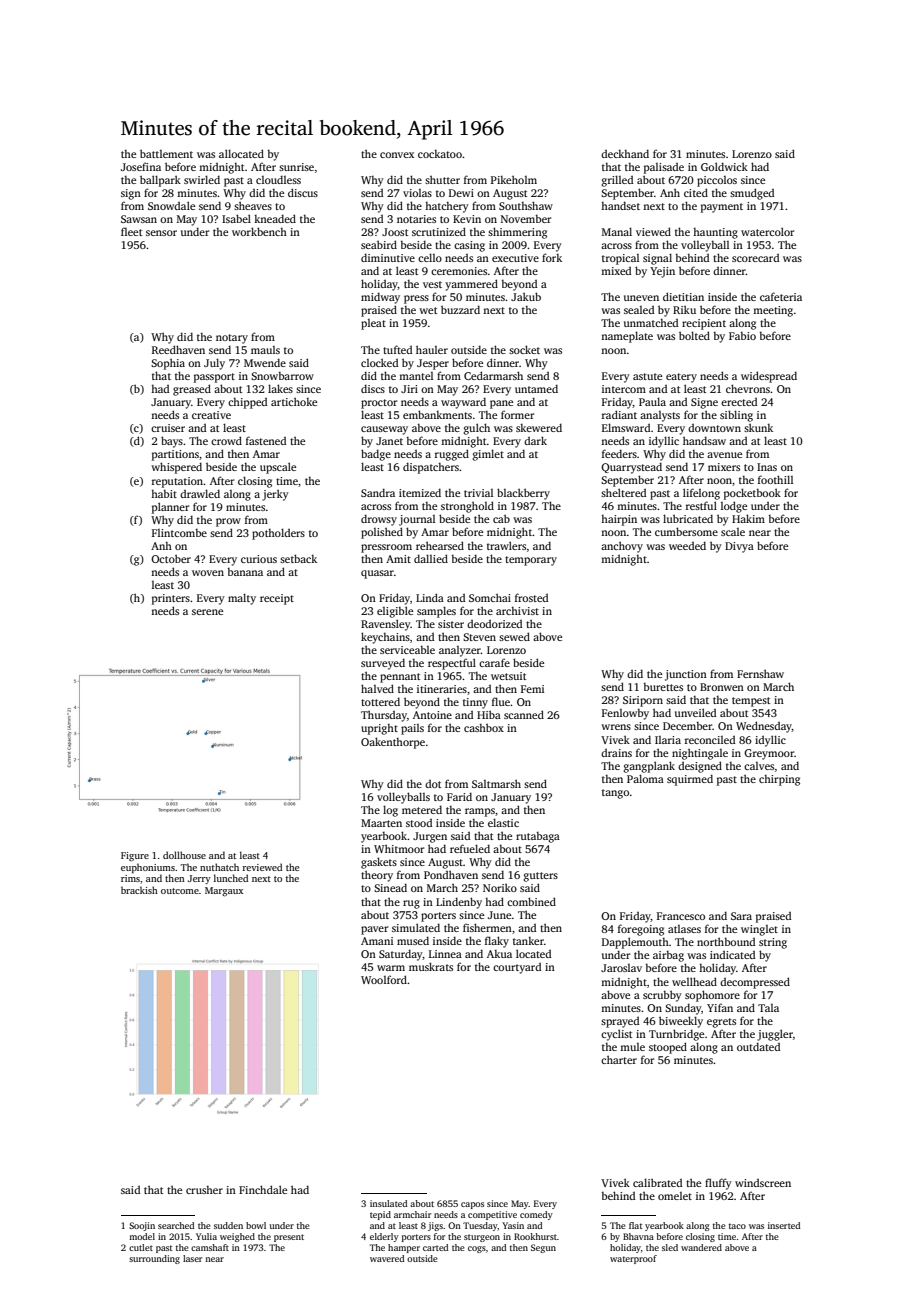  What do you see at coordinates (701, 1247) in the screenshot?
I see `wandered` at bounding box center [701, 1247].
